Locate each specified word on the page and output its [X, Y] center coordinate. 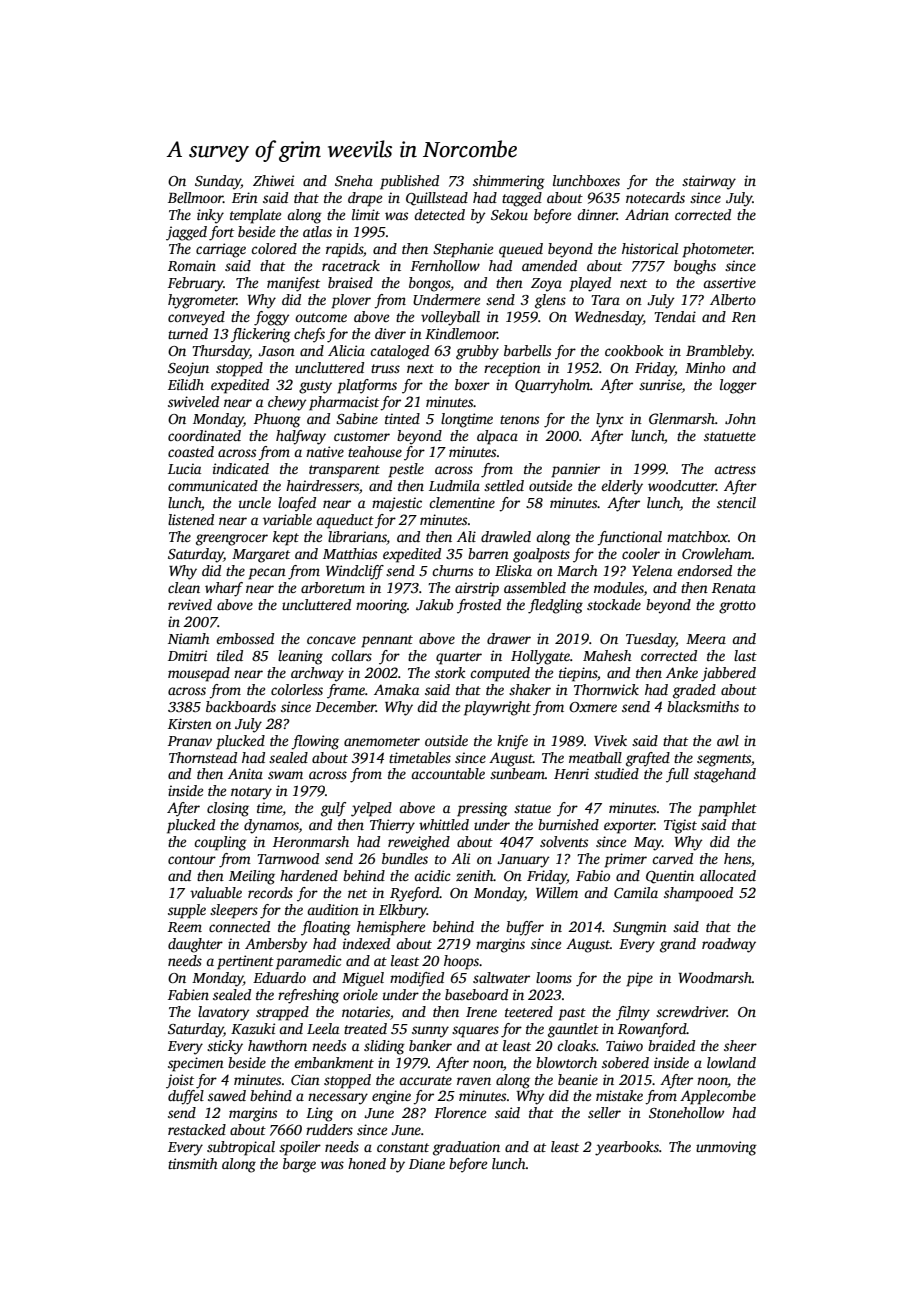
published [409, 182]
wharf [224, 589]
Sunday [218, 182]
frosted [479, 606]
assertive [729, 282]
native [325, 451]
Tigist [680, 826]
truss [385, 368]
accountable [448, 773]
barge [299, 1165]
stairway [709, 182]
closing [228, 809]
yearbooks [627, 1148]
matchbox [697, 536]
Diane [427, 1163]
